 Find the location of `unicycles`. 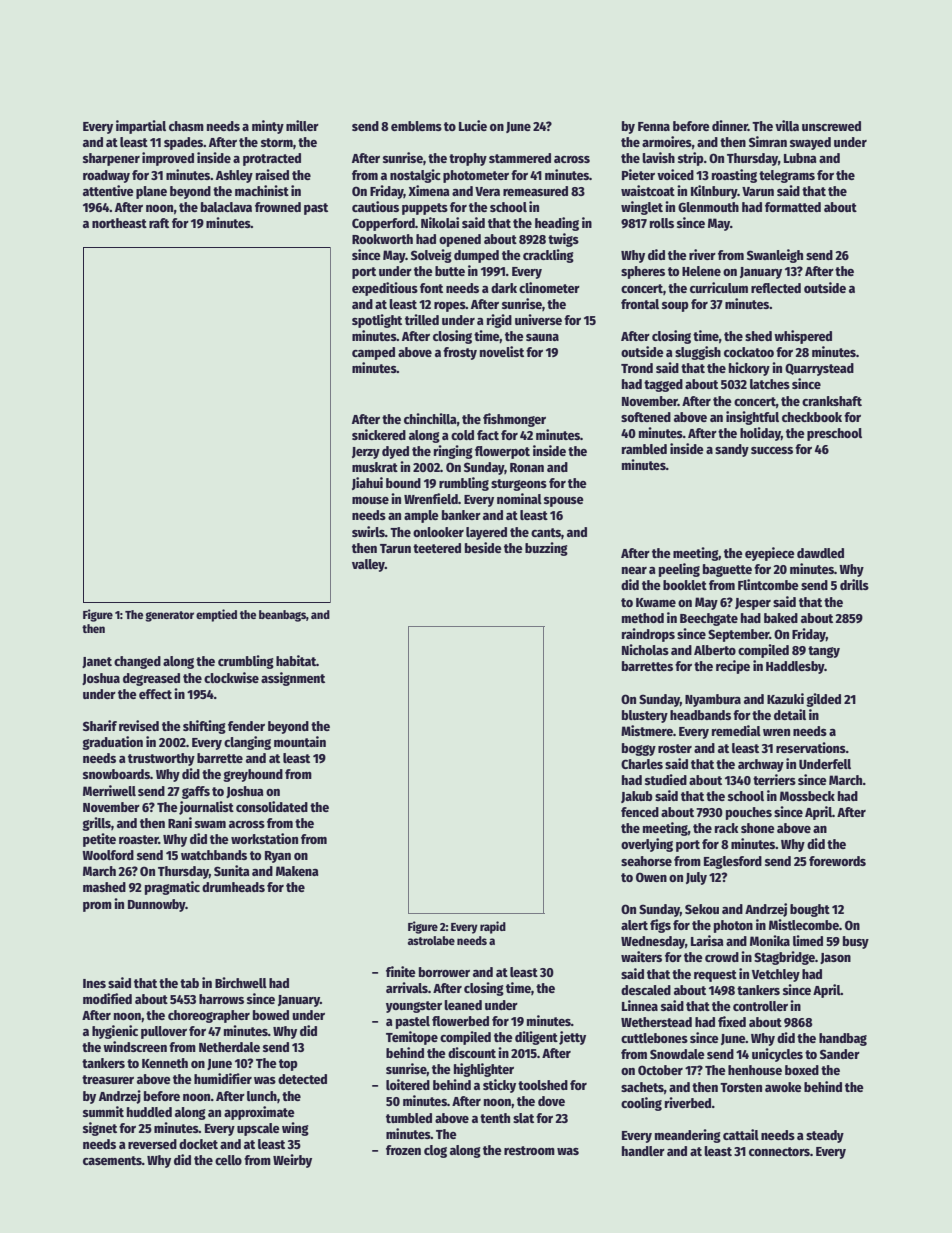

unicycles is located at coordinates (777, 1055).
